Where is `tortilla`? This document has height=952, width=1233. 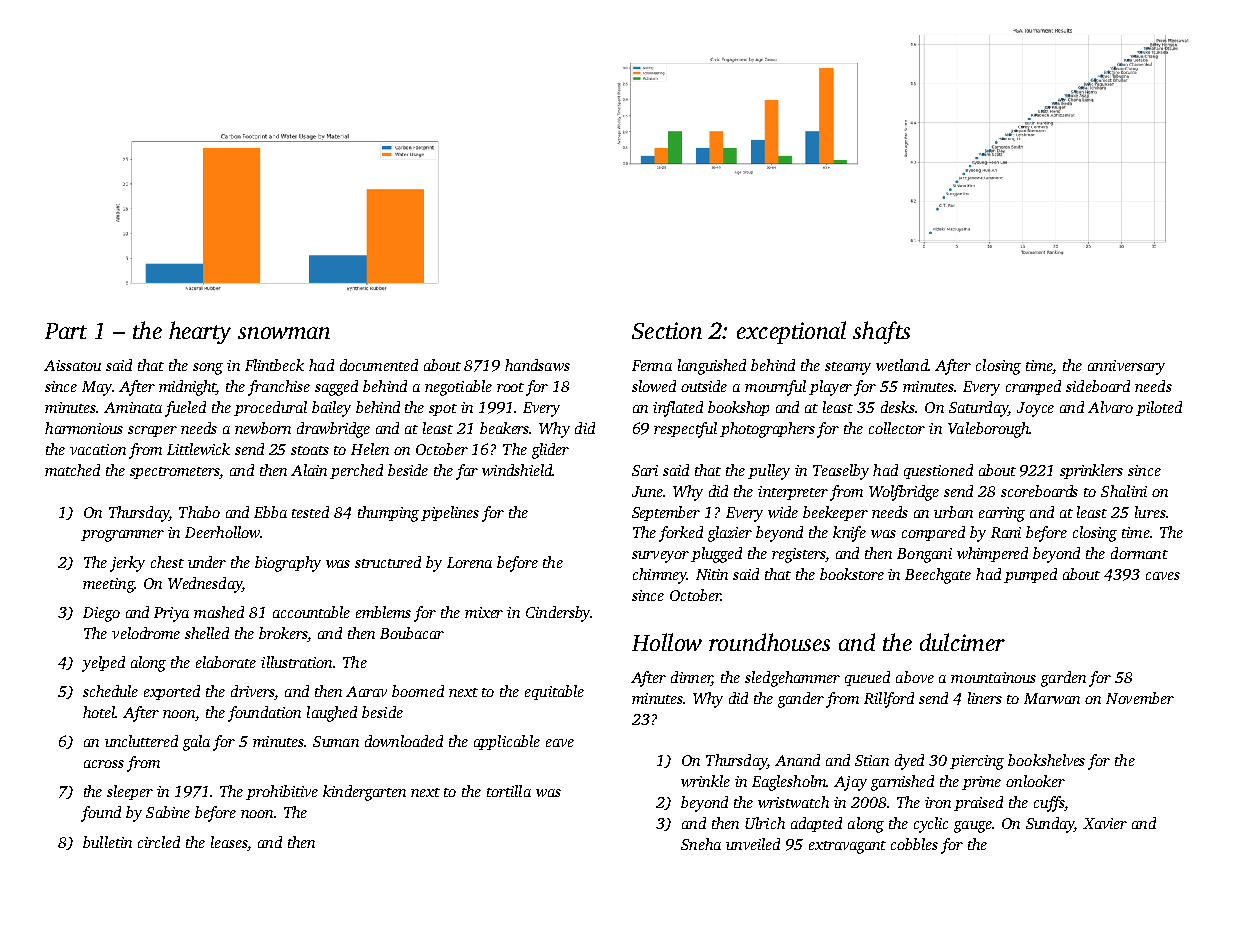
tortilla is located at coordinates (509, 791).
